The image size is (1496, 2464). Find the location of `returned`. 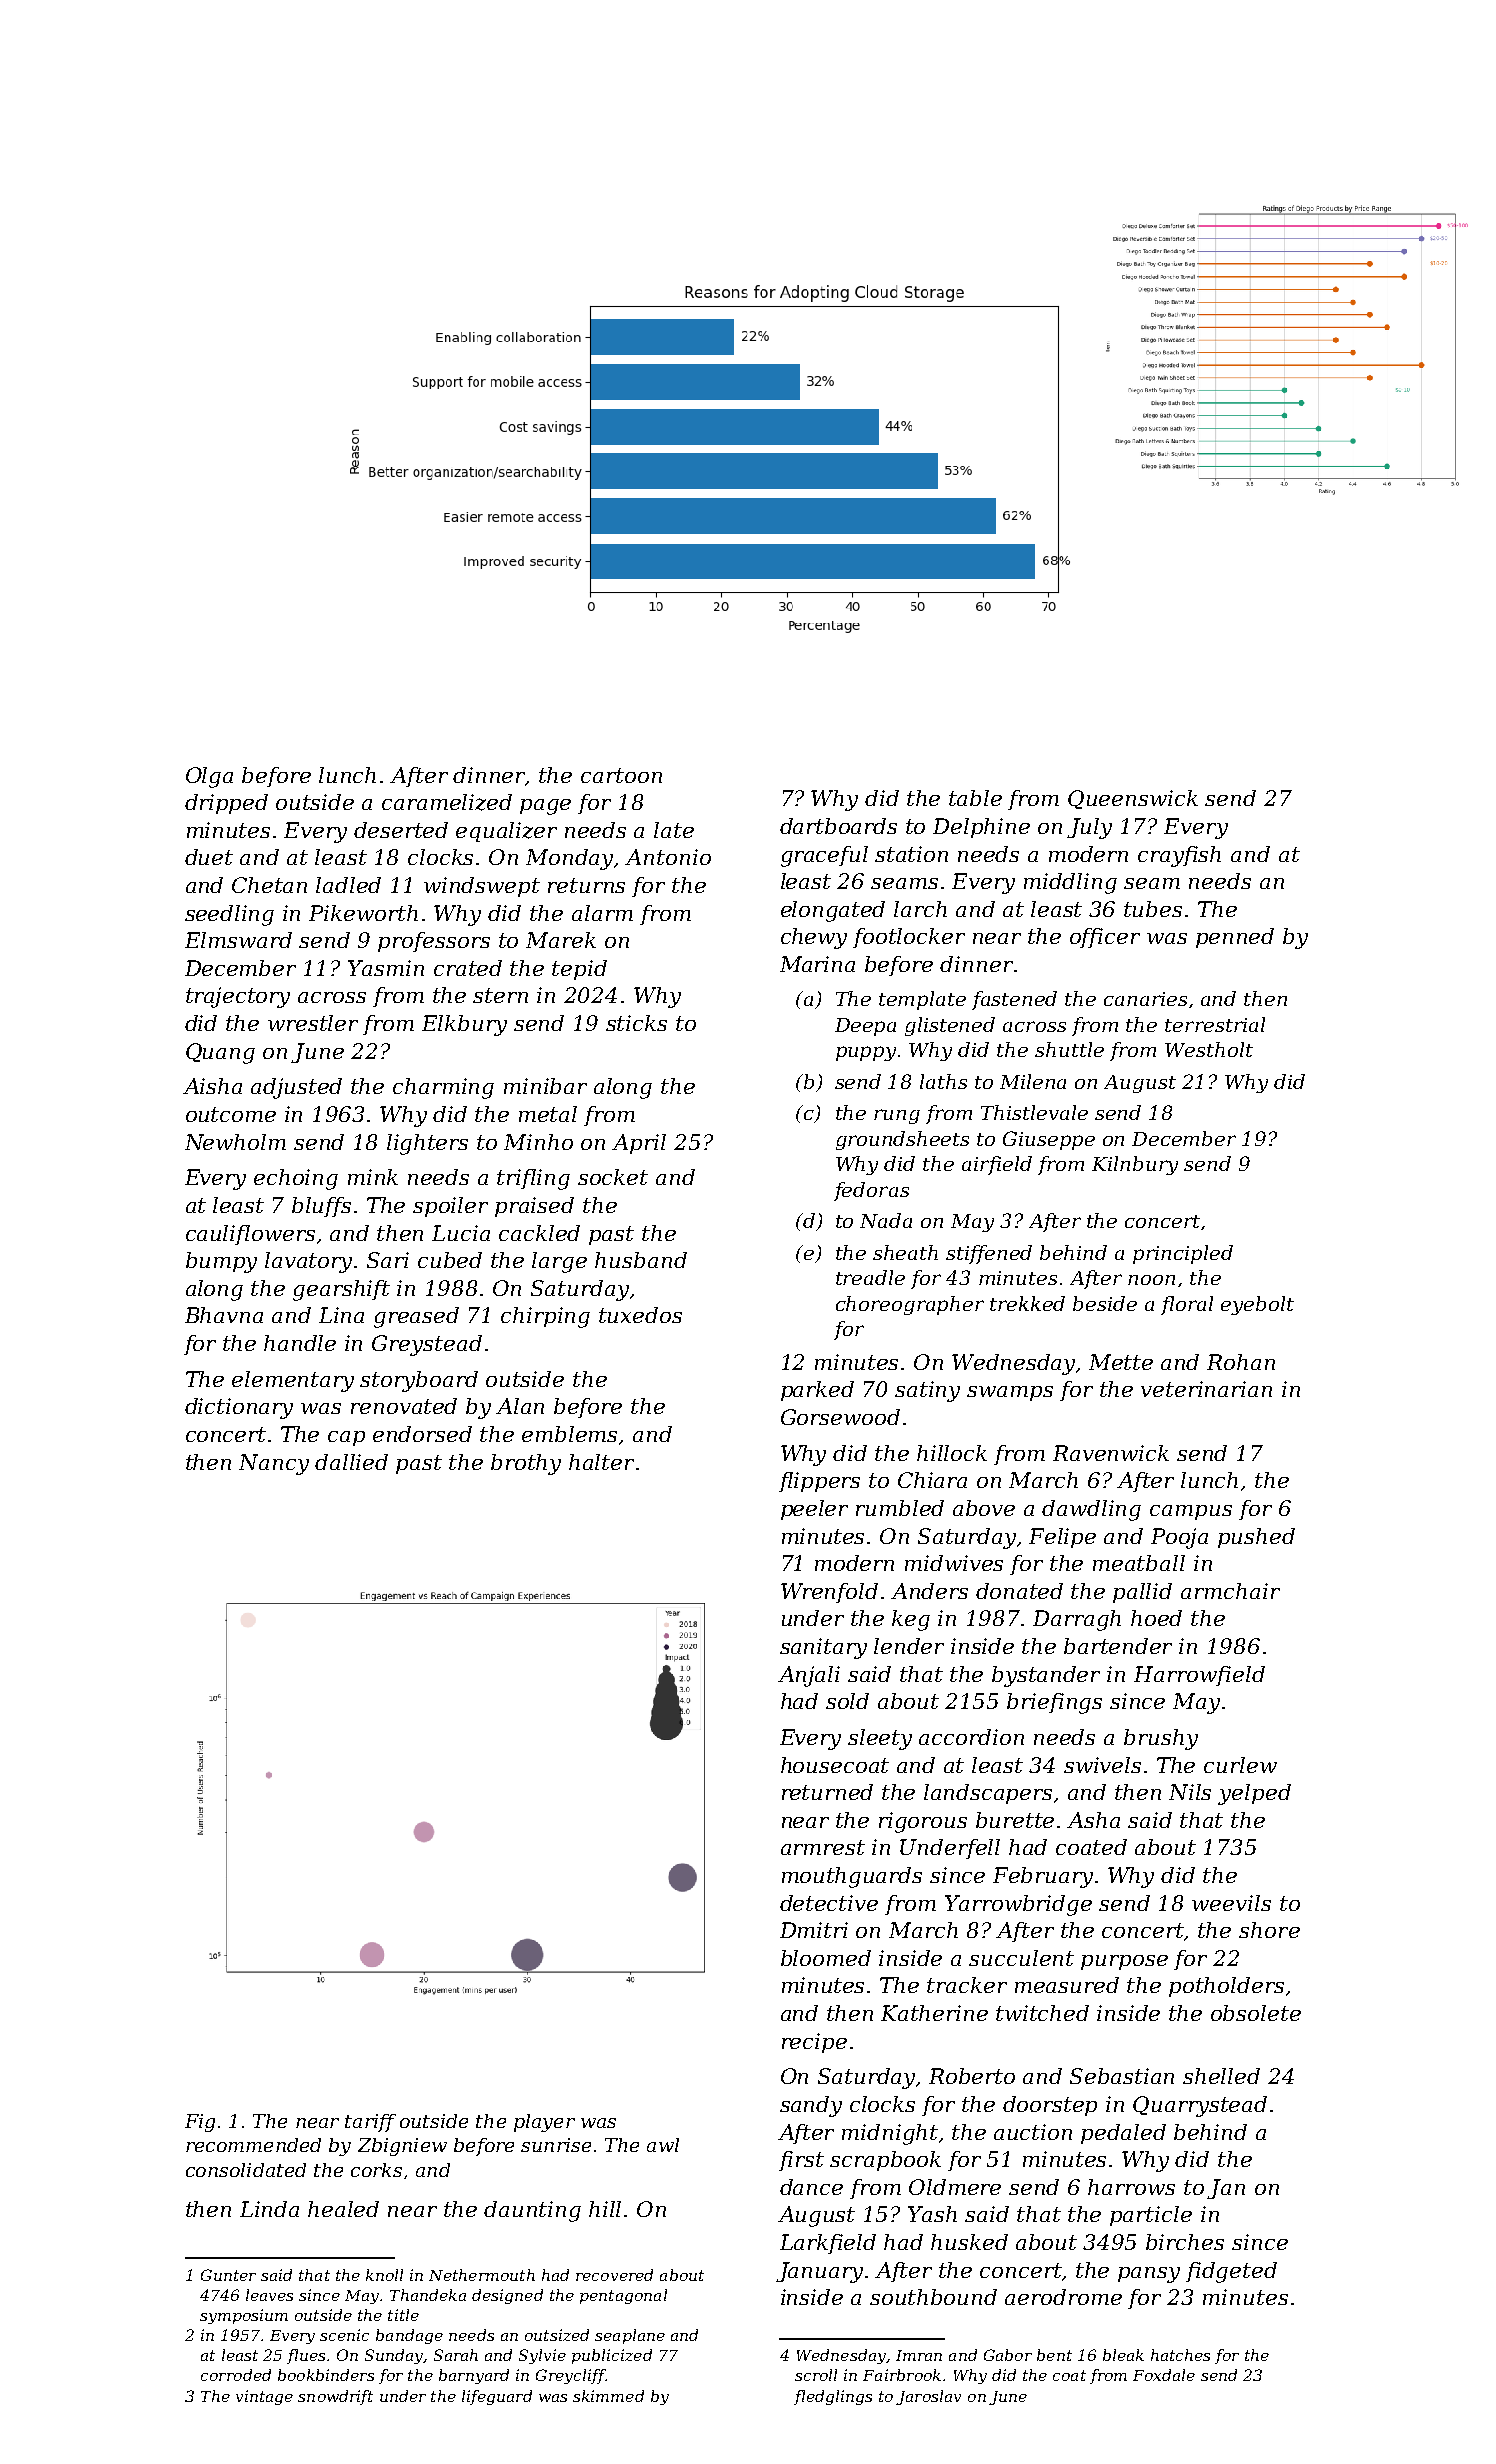

returned is located at coordinates (827, 1792).
